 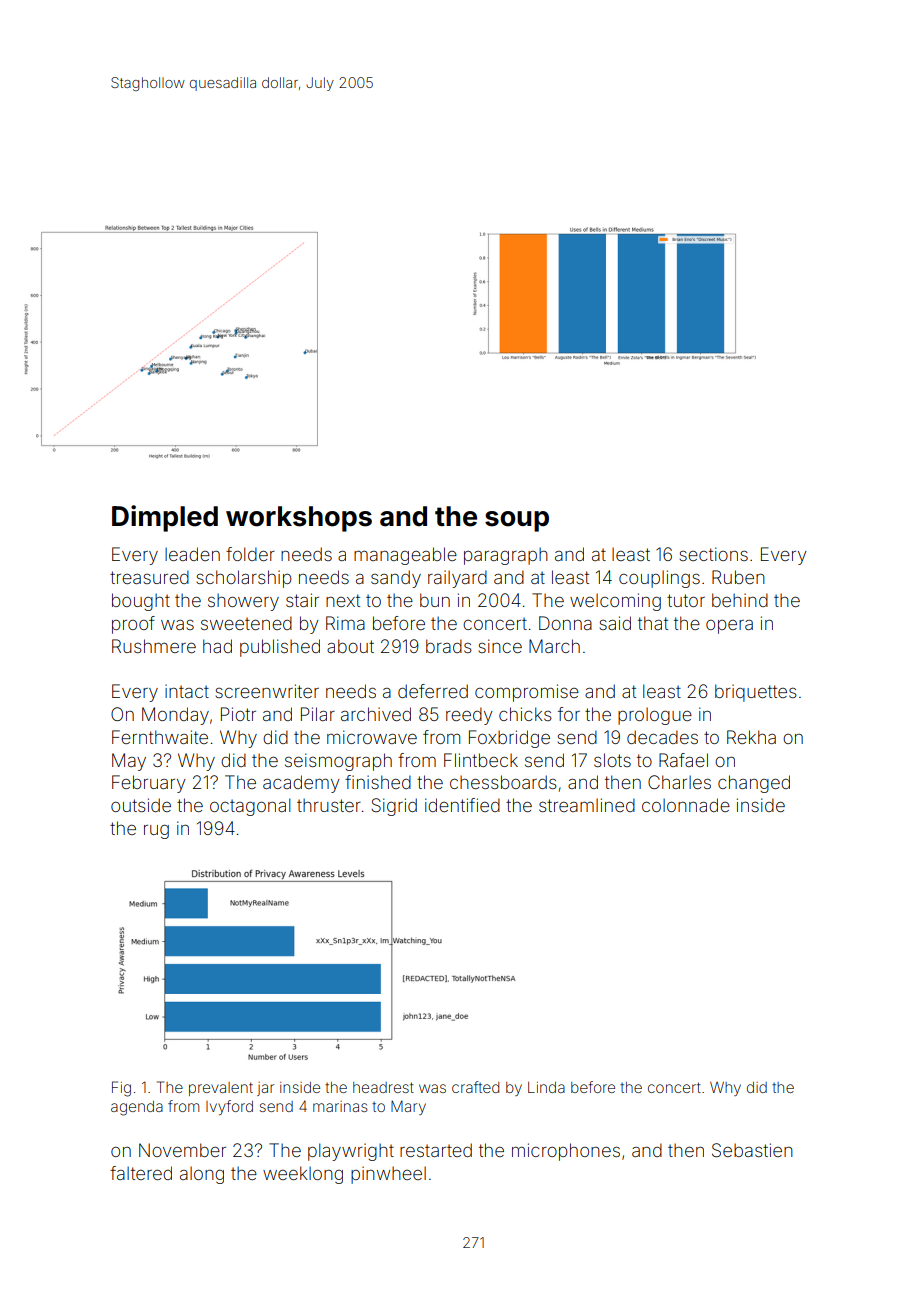 I want to click on jar, so click(x=265, y=1089).
